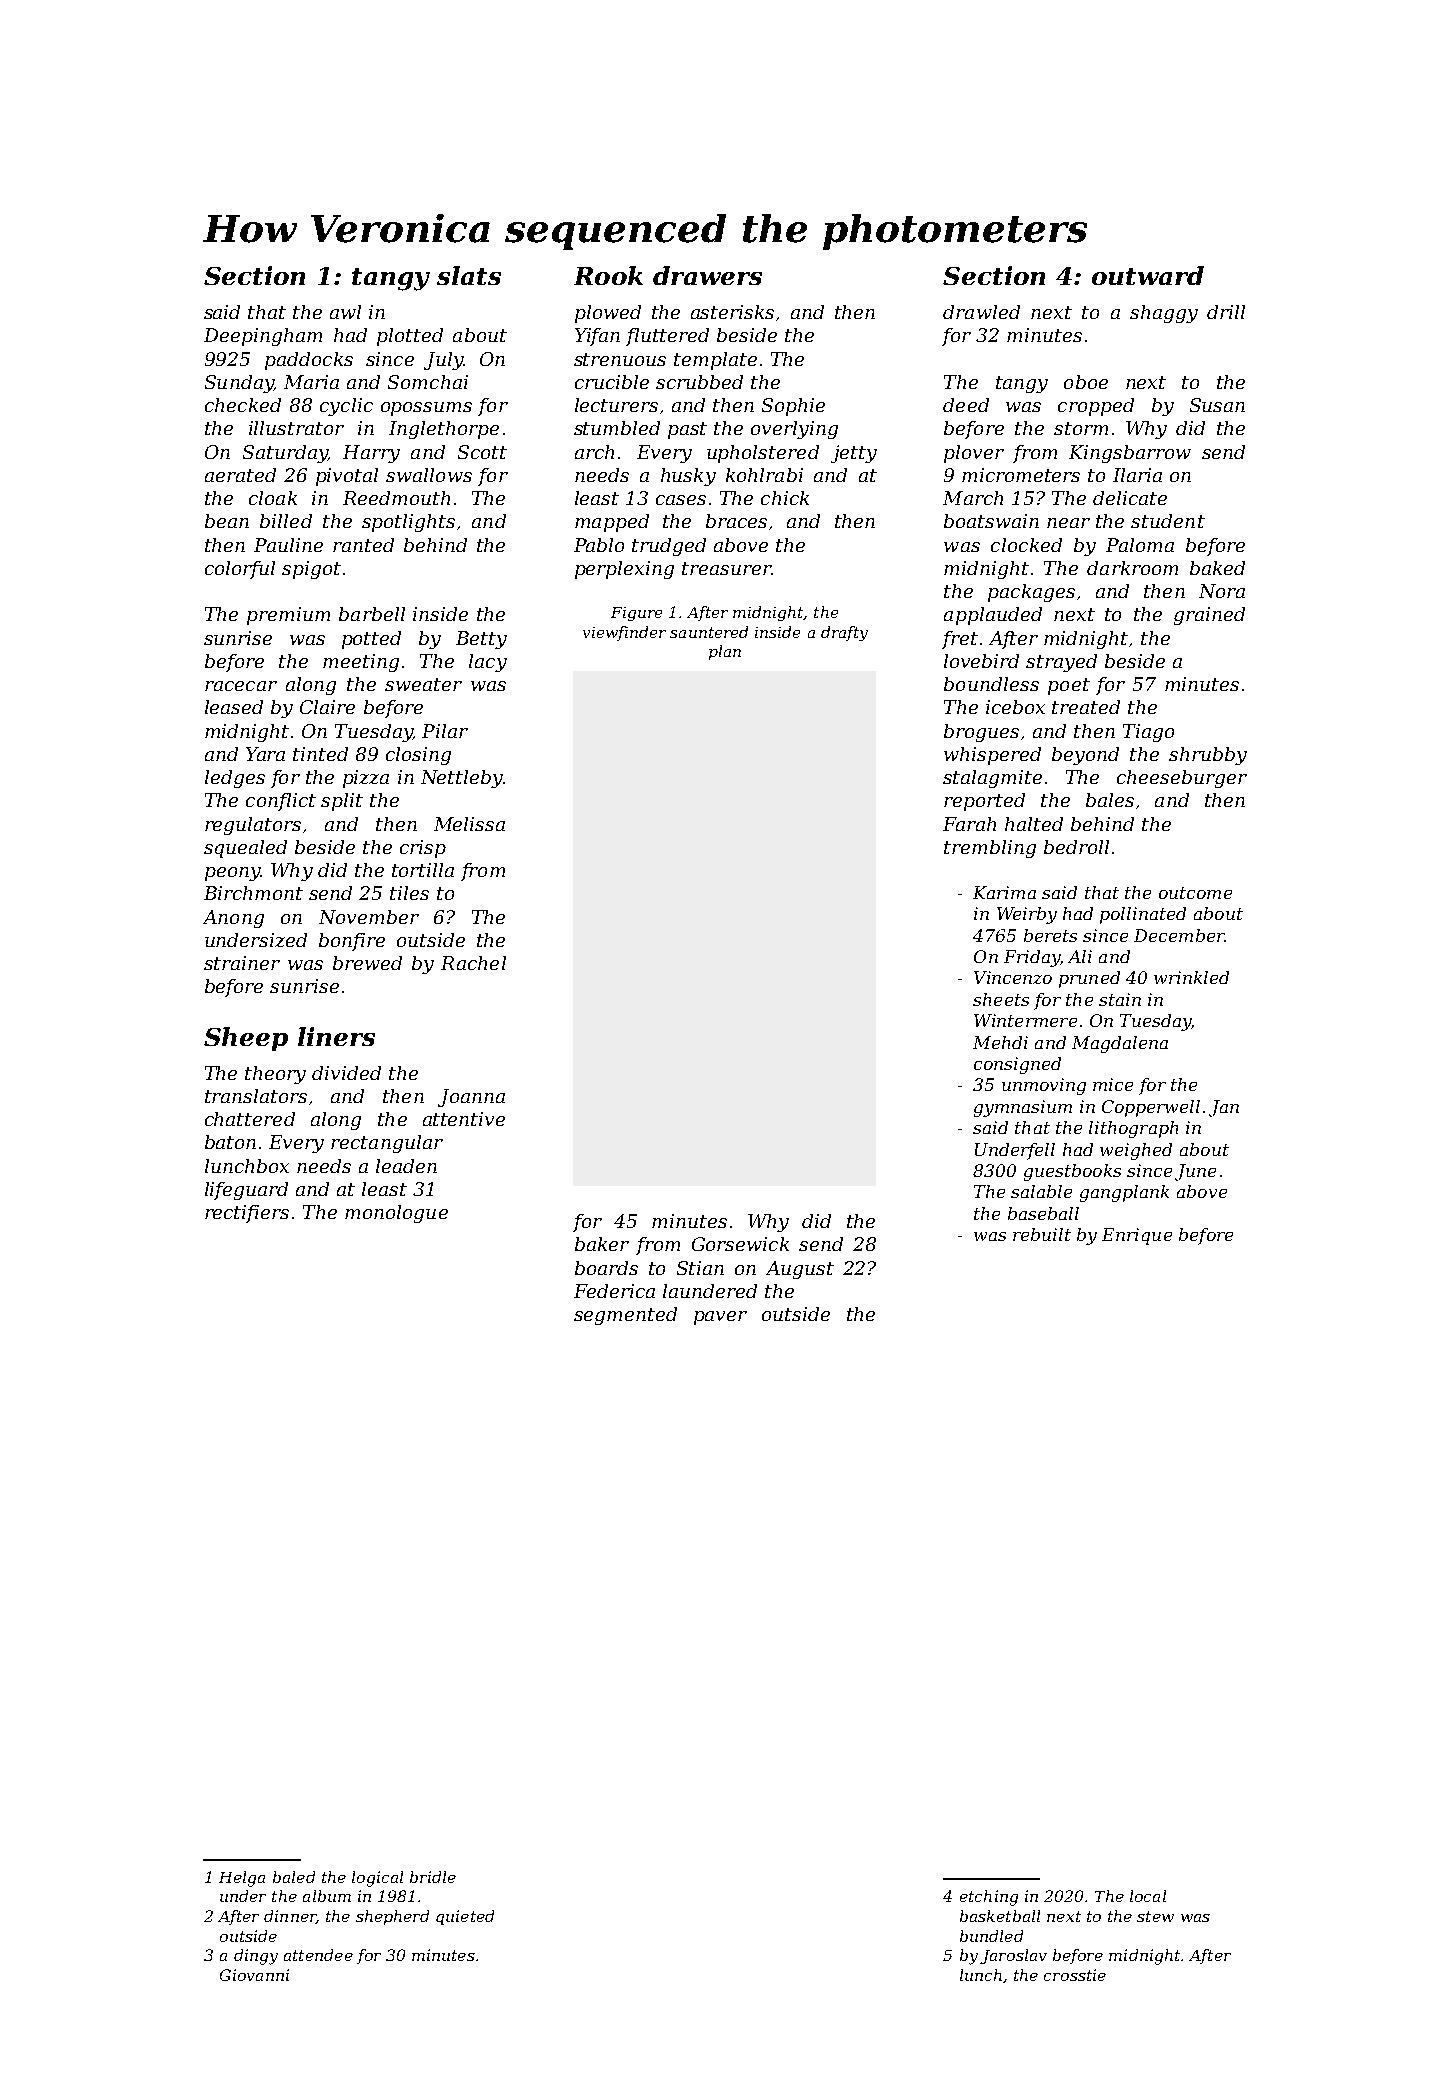 Image resolution: width=1450 pixels, height=2100 pixels. What do you see at coordinates (473, 963) in the document?
I see `Rachel` at bounding box center [473, 963].
